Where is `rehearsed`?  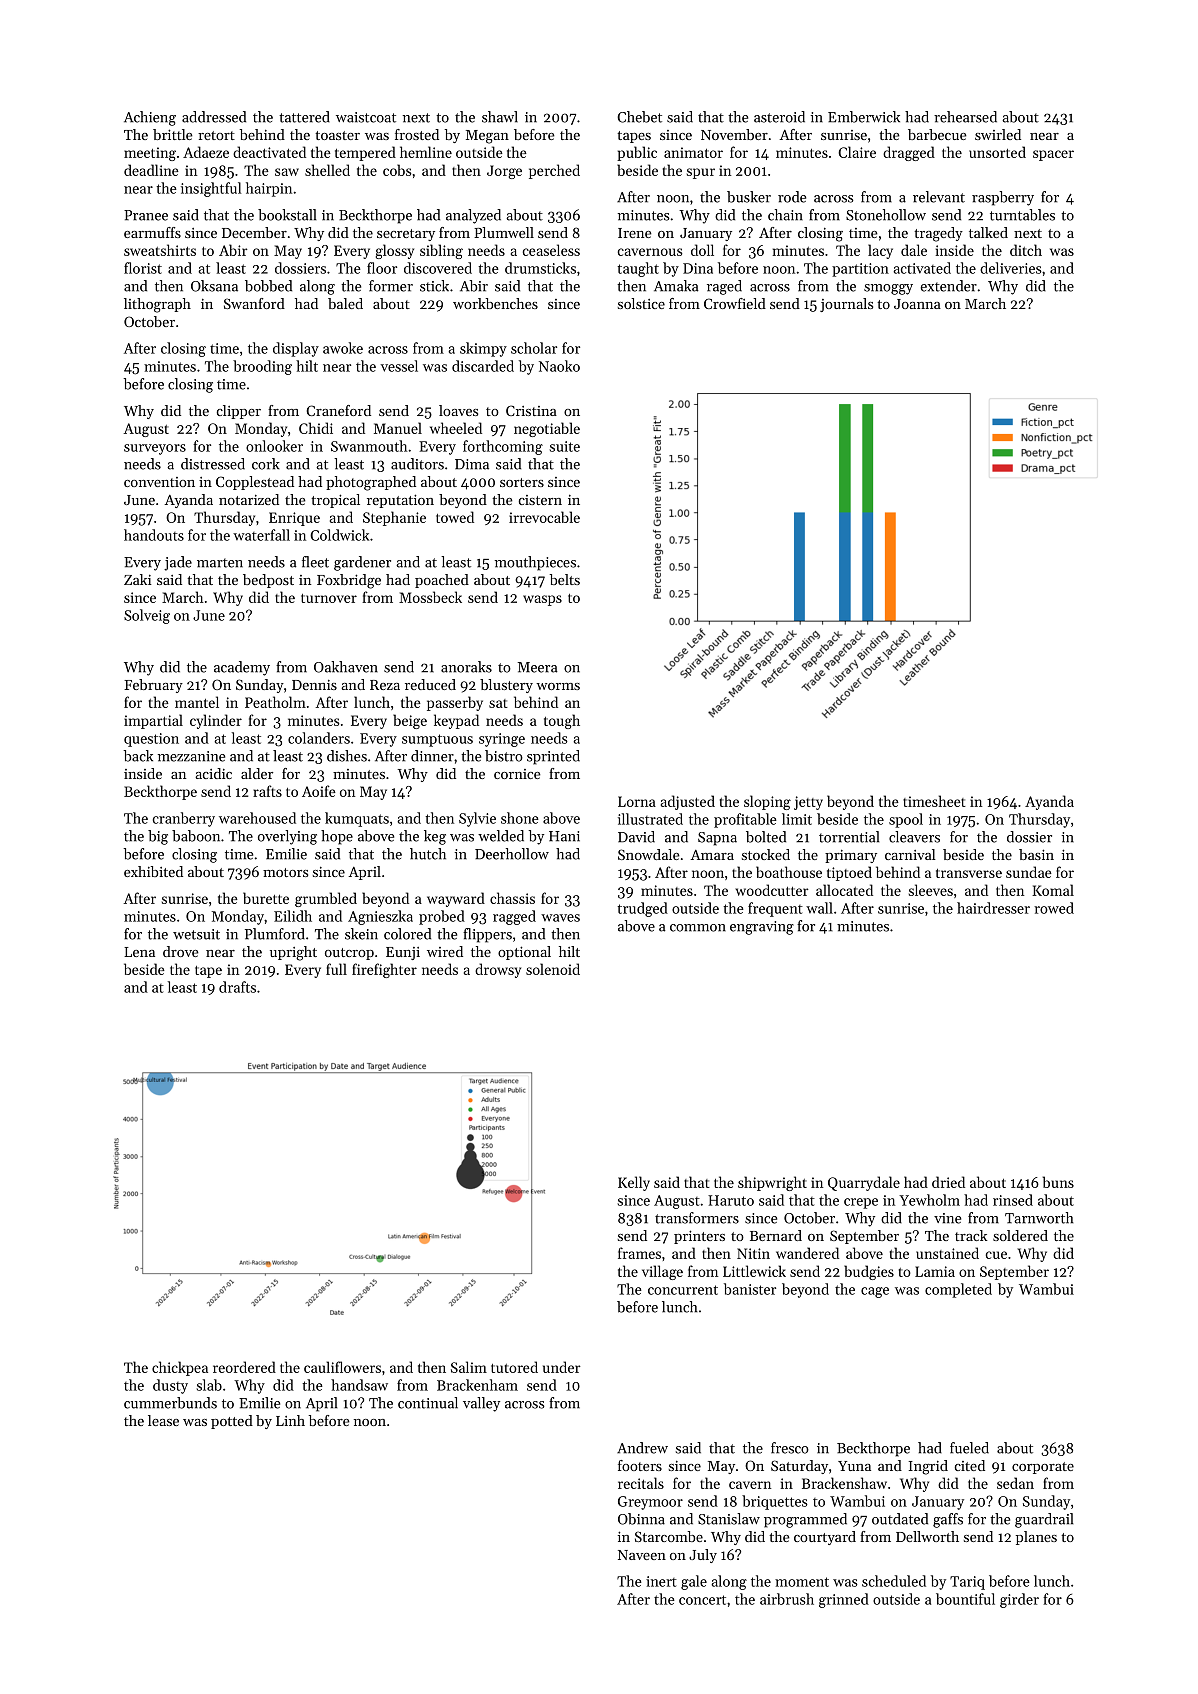 rehearsed is located at coordinates (965, 117).
